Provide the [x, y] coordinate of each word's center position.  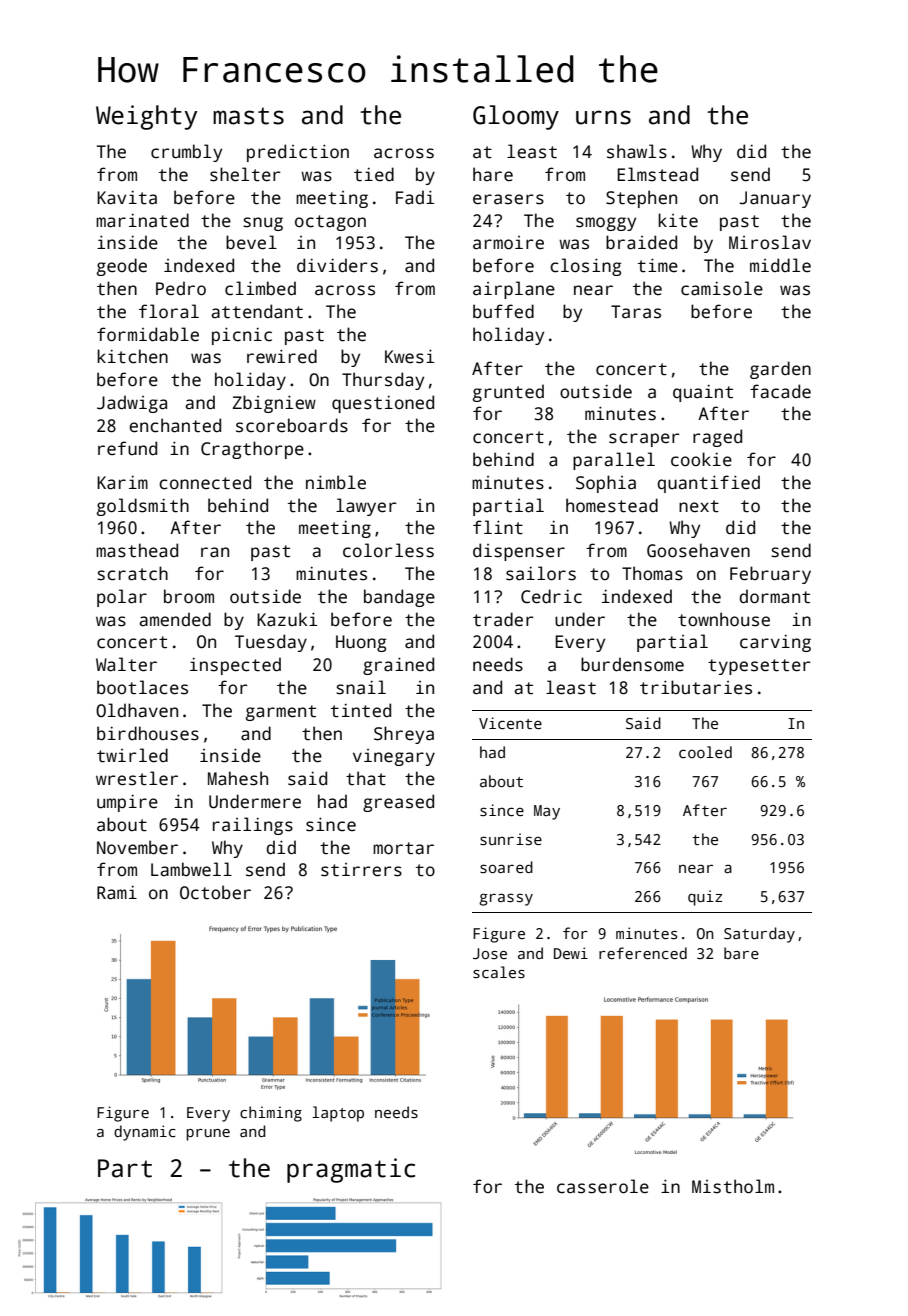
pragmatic [351, 1170]
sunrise [511, 839]
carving [775, 643]
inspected [235, 666]
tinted [361, 710]
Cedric [551, 596]
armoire [508, 243]
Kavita [127, 197]
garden [780, 370]
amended [175, 619]
